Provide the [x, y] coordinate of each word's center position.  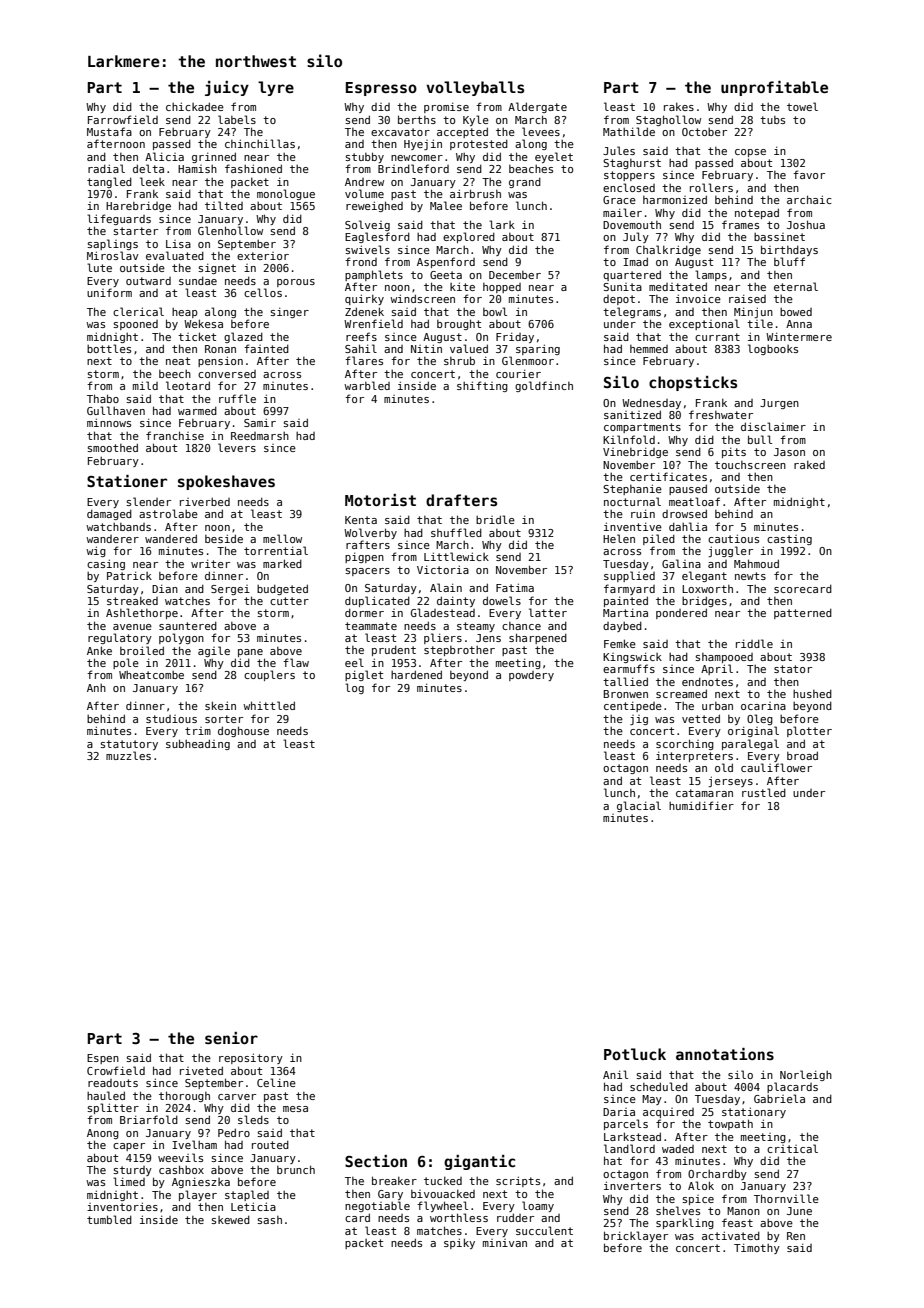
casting [789, 540]
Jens [488, 638]
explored [469, 237]
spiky [459, 1243]
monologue [286, 194]
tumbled [109, 1219]
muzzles [128, 755]
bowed [796, 312]
